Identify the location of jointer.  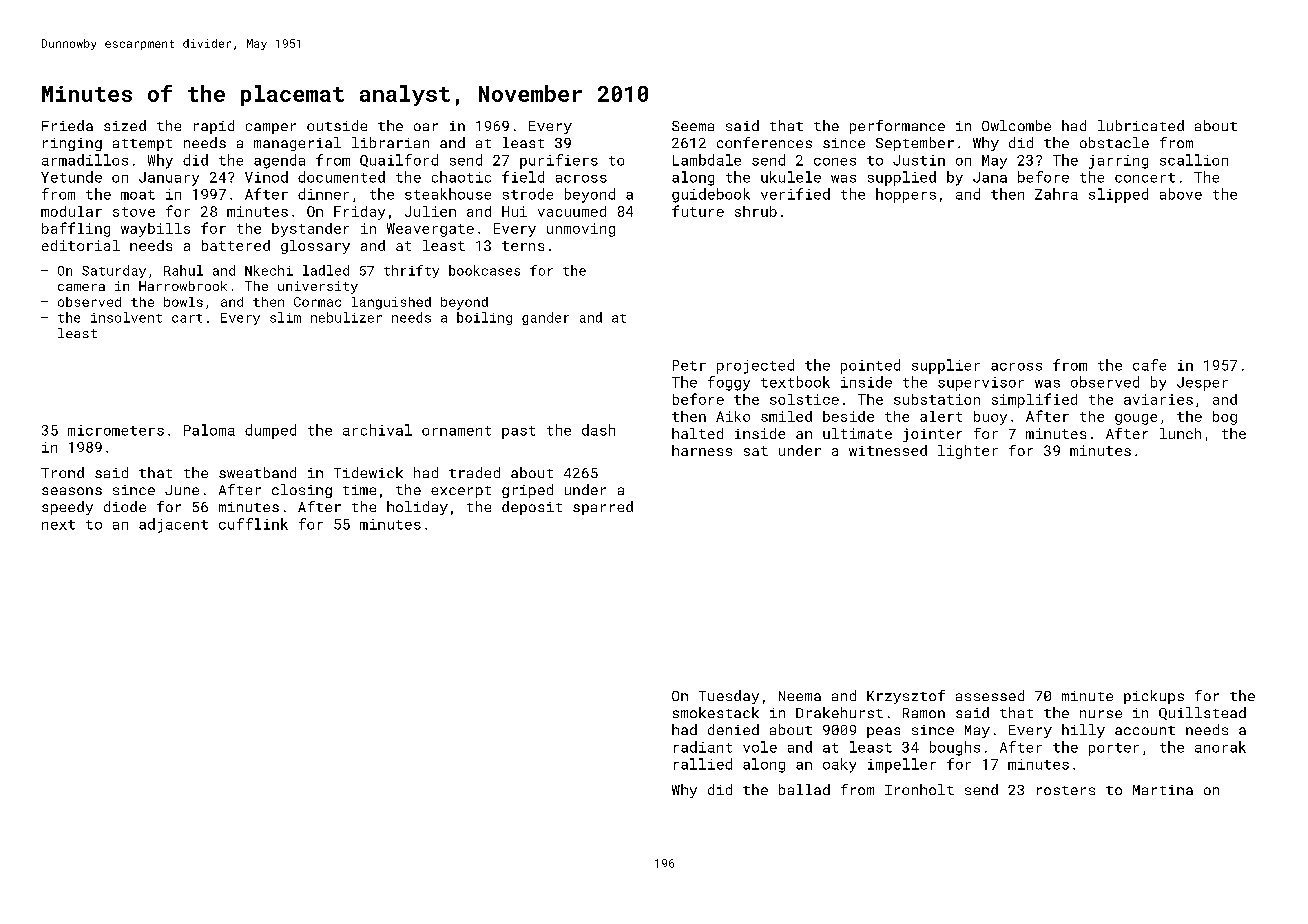
(932, 435).
